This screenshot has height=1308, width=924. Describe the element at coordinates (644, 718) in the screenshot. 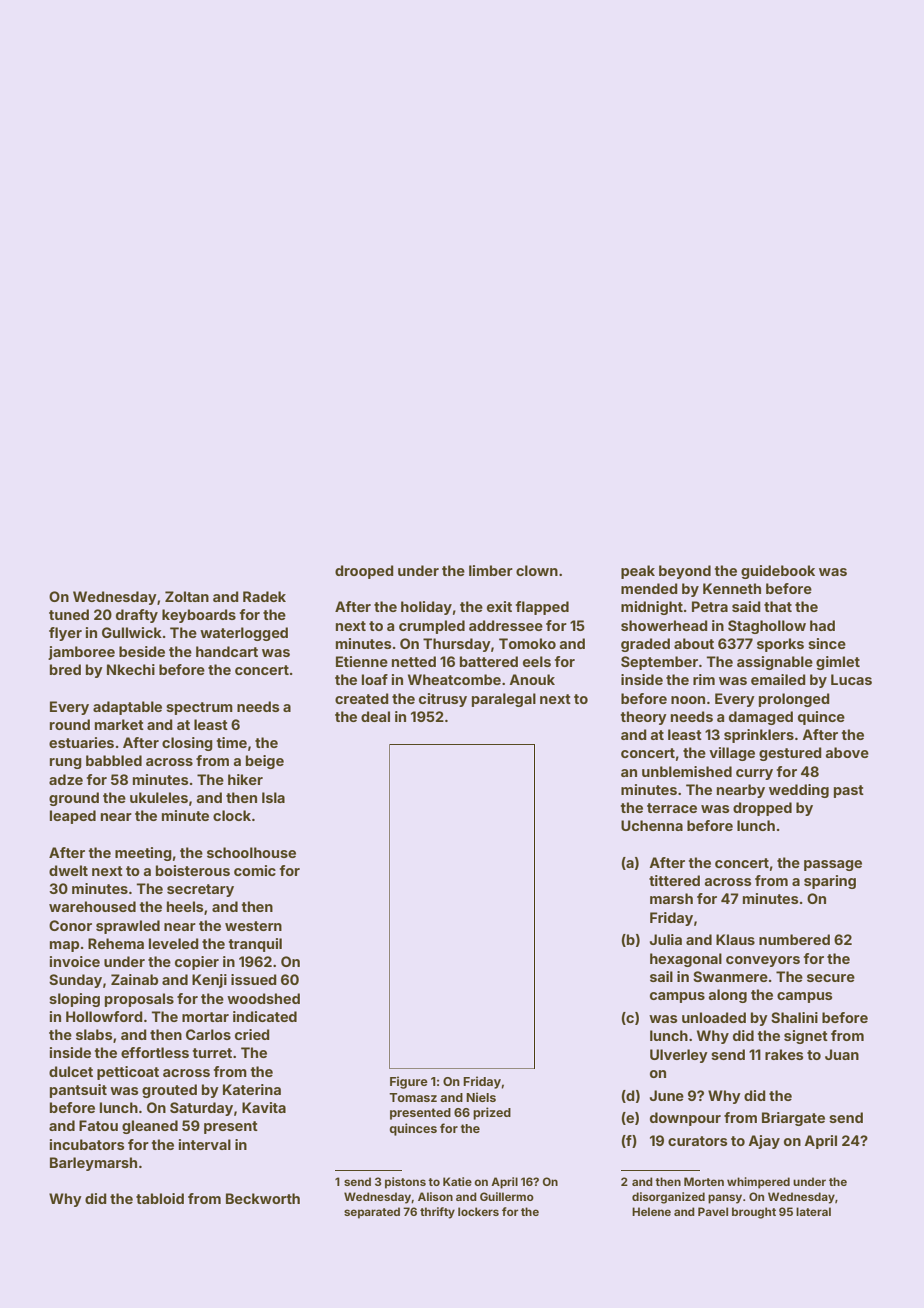

I see `theory` at that location.
